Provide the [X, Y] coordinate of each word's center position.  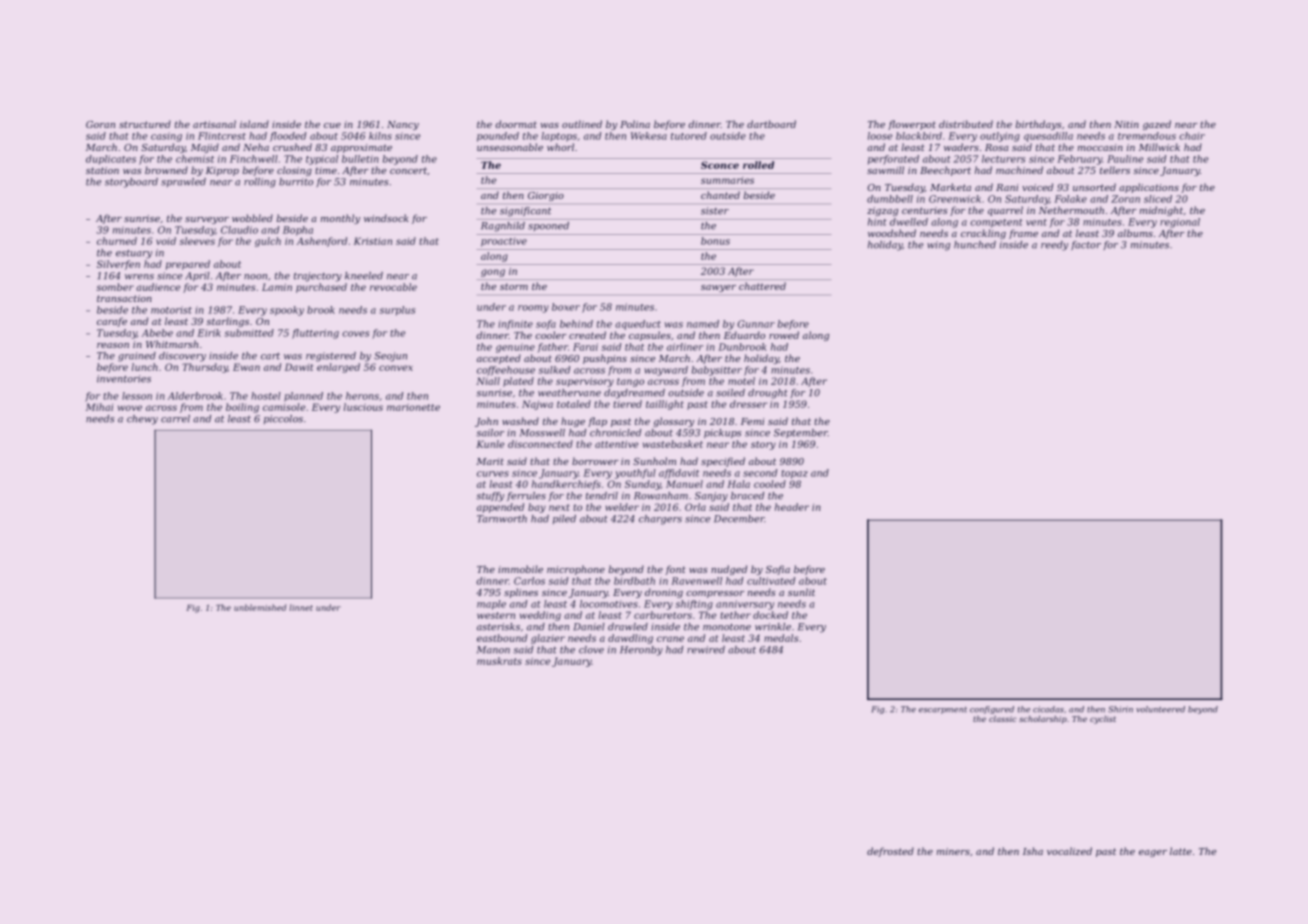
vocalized [1069, 851]
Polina [635, 124]
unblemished [260, 607]
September [801, 433]
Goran [100, 124]
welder [622, 507]
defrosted [890, 852]
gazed [1157, 125]
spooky [287, 311]
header [792, 507]
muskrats [499, 661]
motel [741, 381]
